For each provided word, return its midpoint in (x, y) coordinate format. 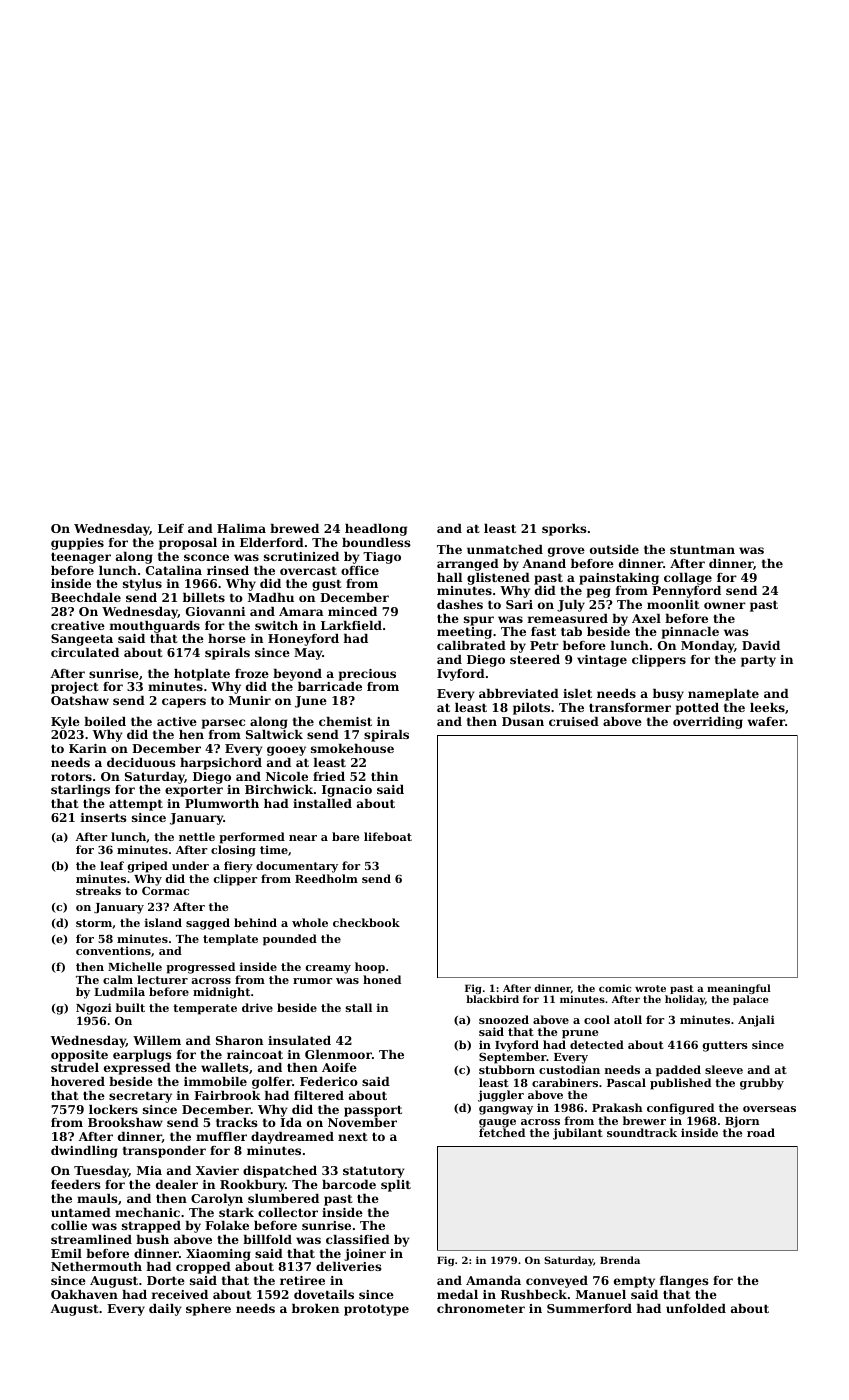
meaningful (739, 989)
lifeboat (388, 836)
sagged (208, 924)
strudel (75, 1067)
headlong (376, 530)
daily (165, 1310)
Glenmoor (338, 1054)
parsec (223, 724)
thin (384, 776)
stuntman (702, 549)
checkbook (366, 922)
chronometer (481, 1308)
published (680, 1084)
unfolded (696, 1308)
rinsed (228, 570)
